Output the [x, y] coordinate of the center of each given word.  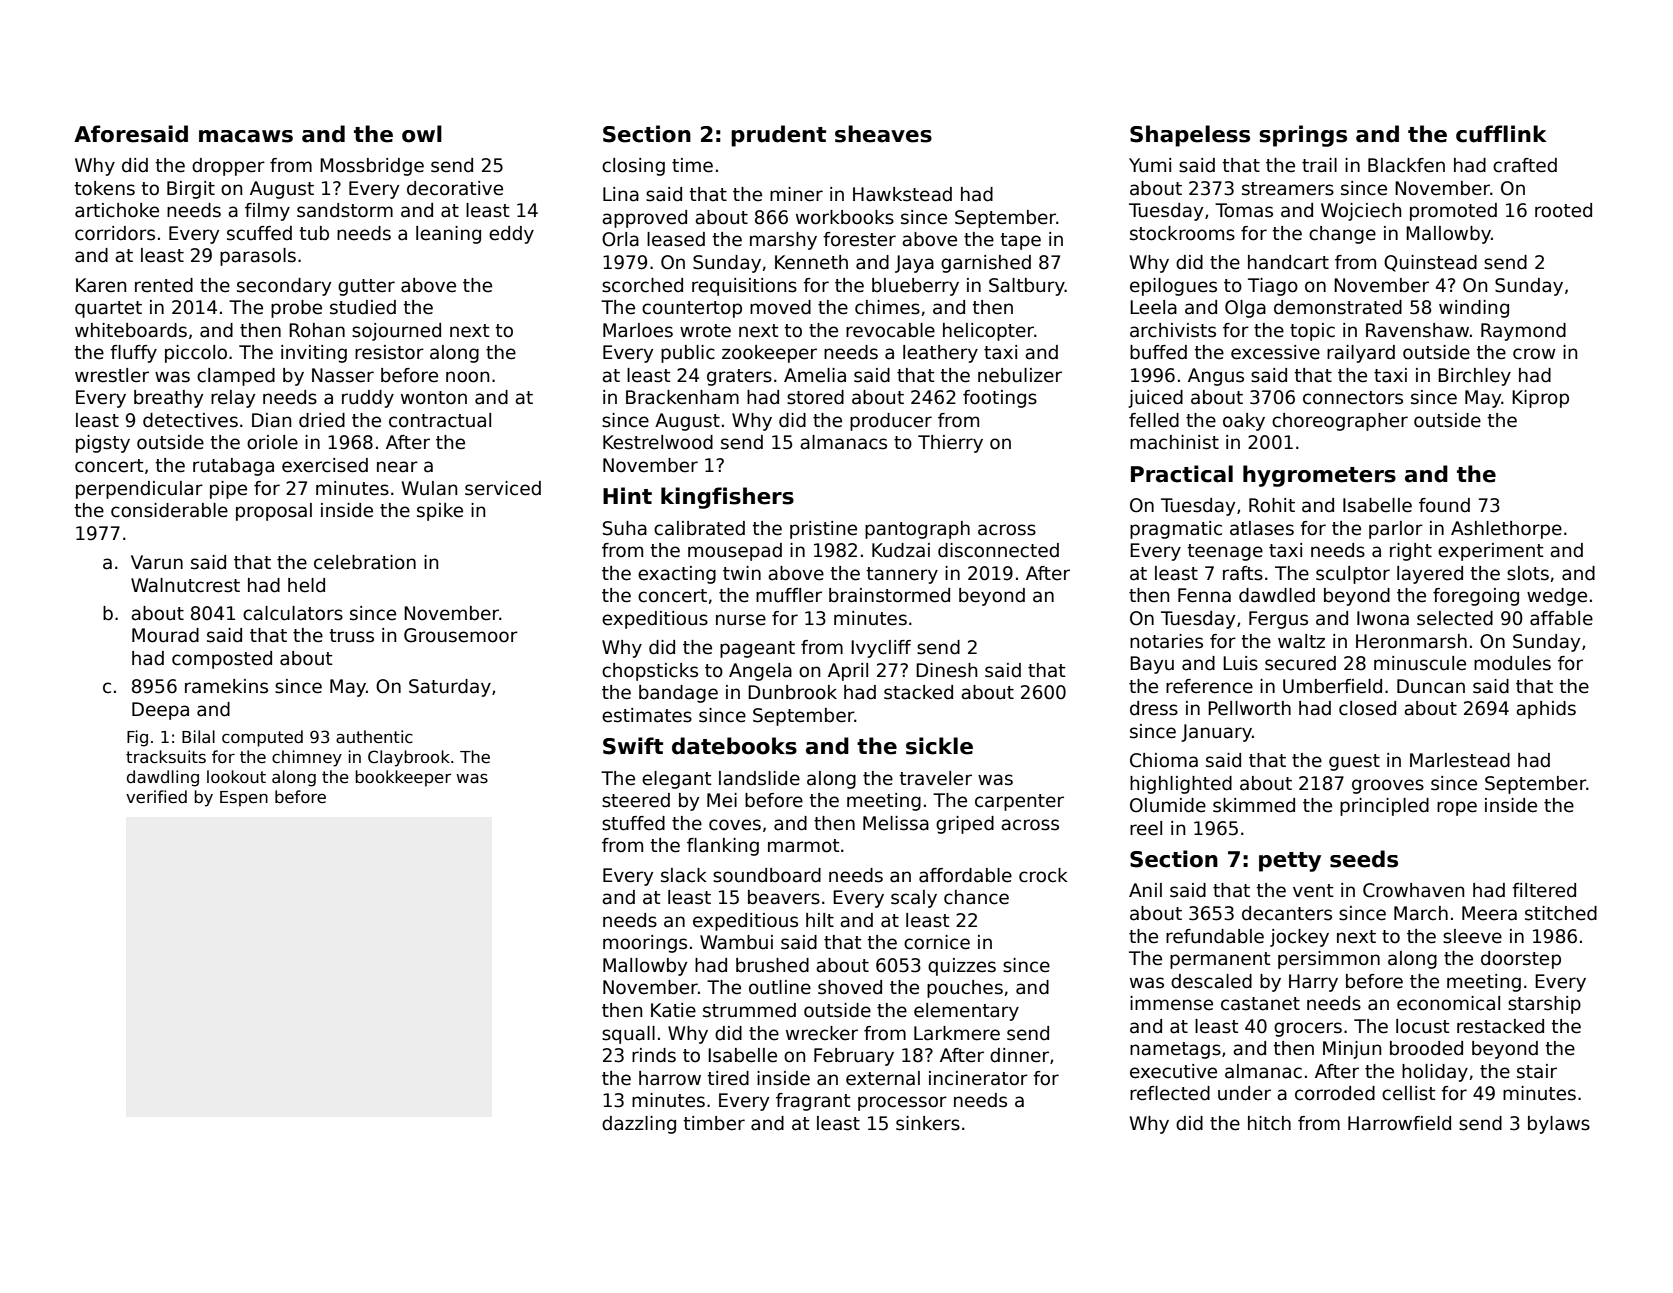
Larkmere [957, 1033]
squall [628, 1035]
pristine [823, 530]
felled [1154, 420]
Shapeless [1190, 136]
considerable [169, 510]
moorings [645, 944]
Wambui [736, 942]
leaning [448, 235]
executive [1173, 1071]
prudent [778, 136]
